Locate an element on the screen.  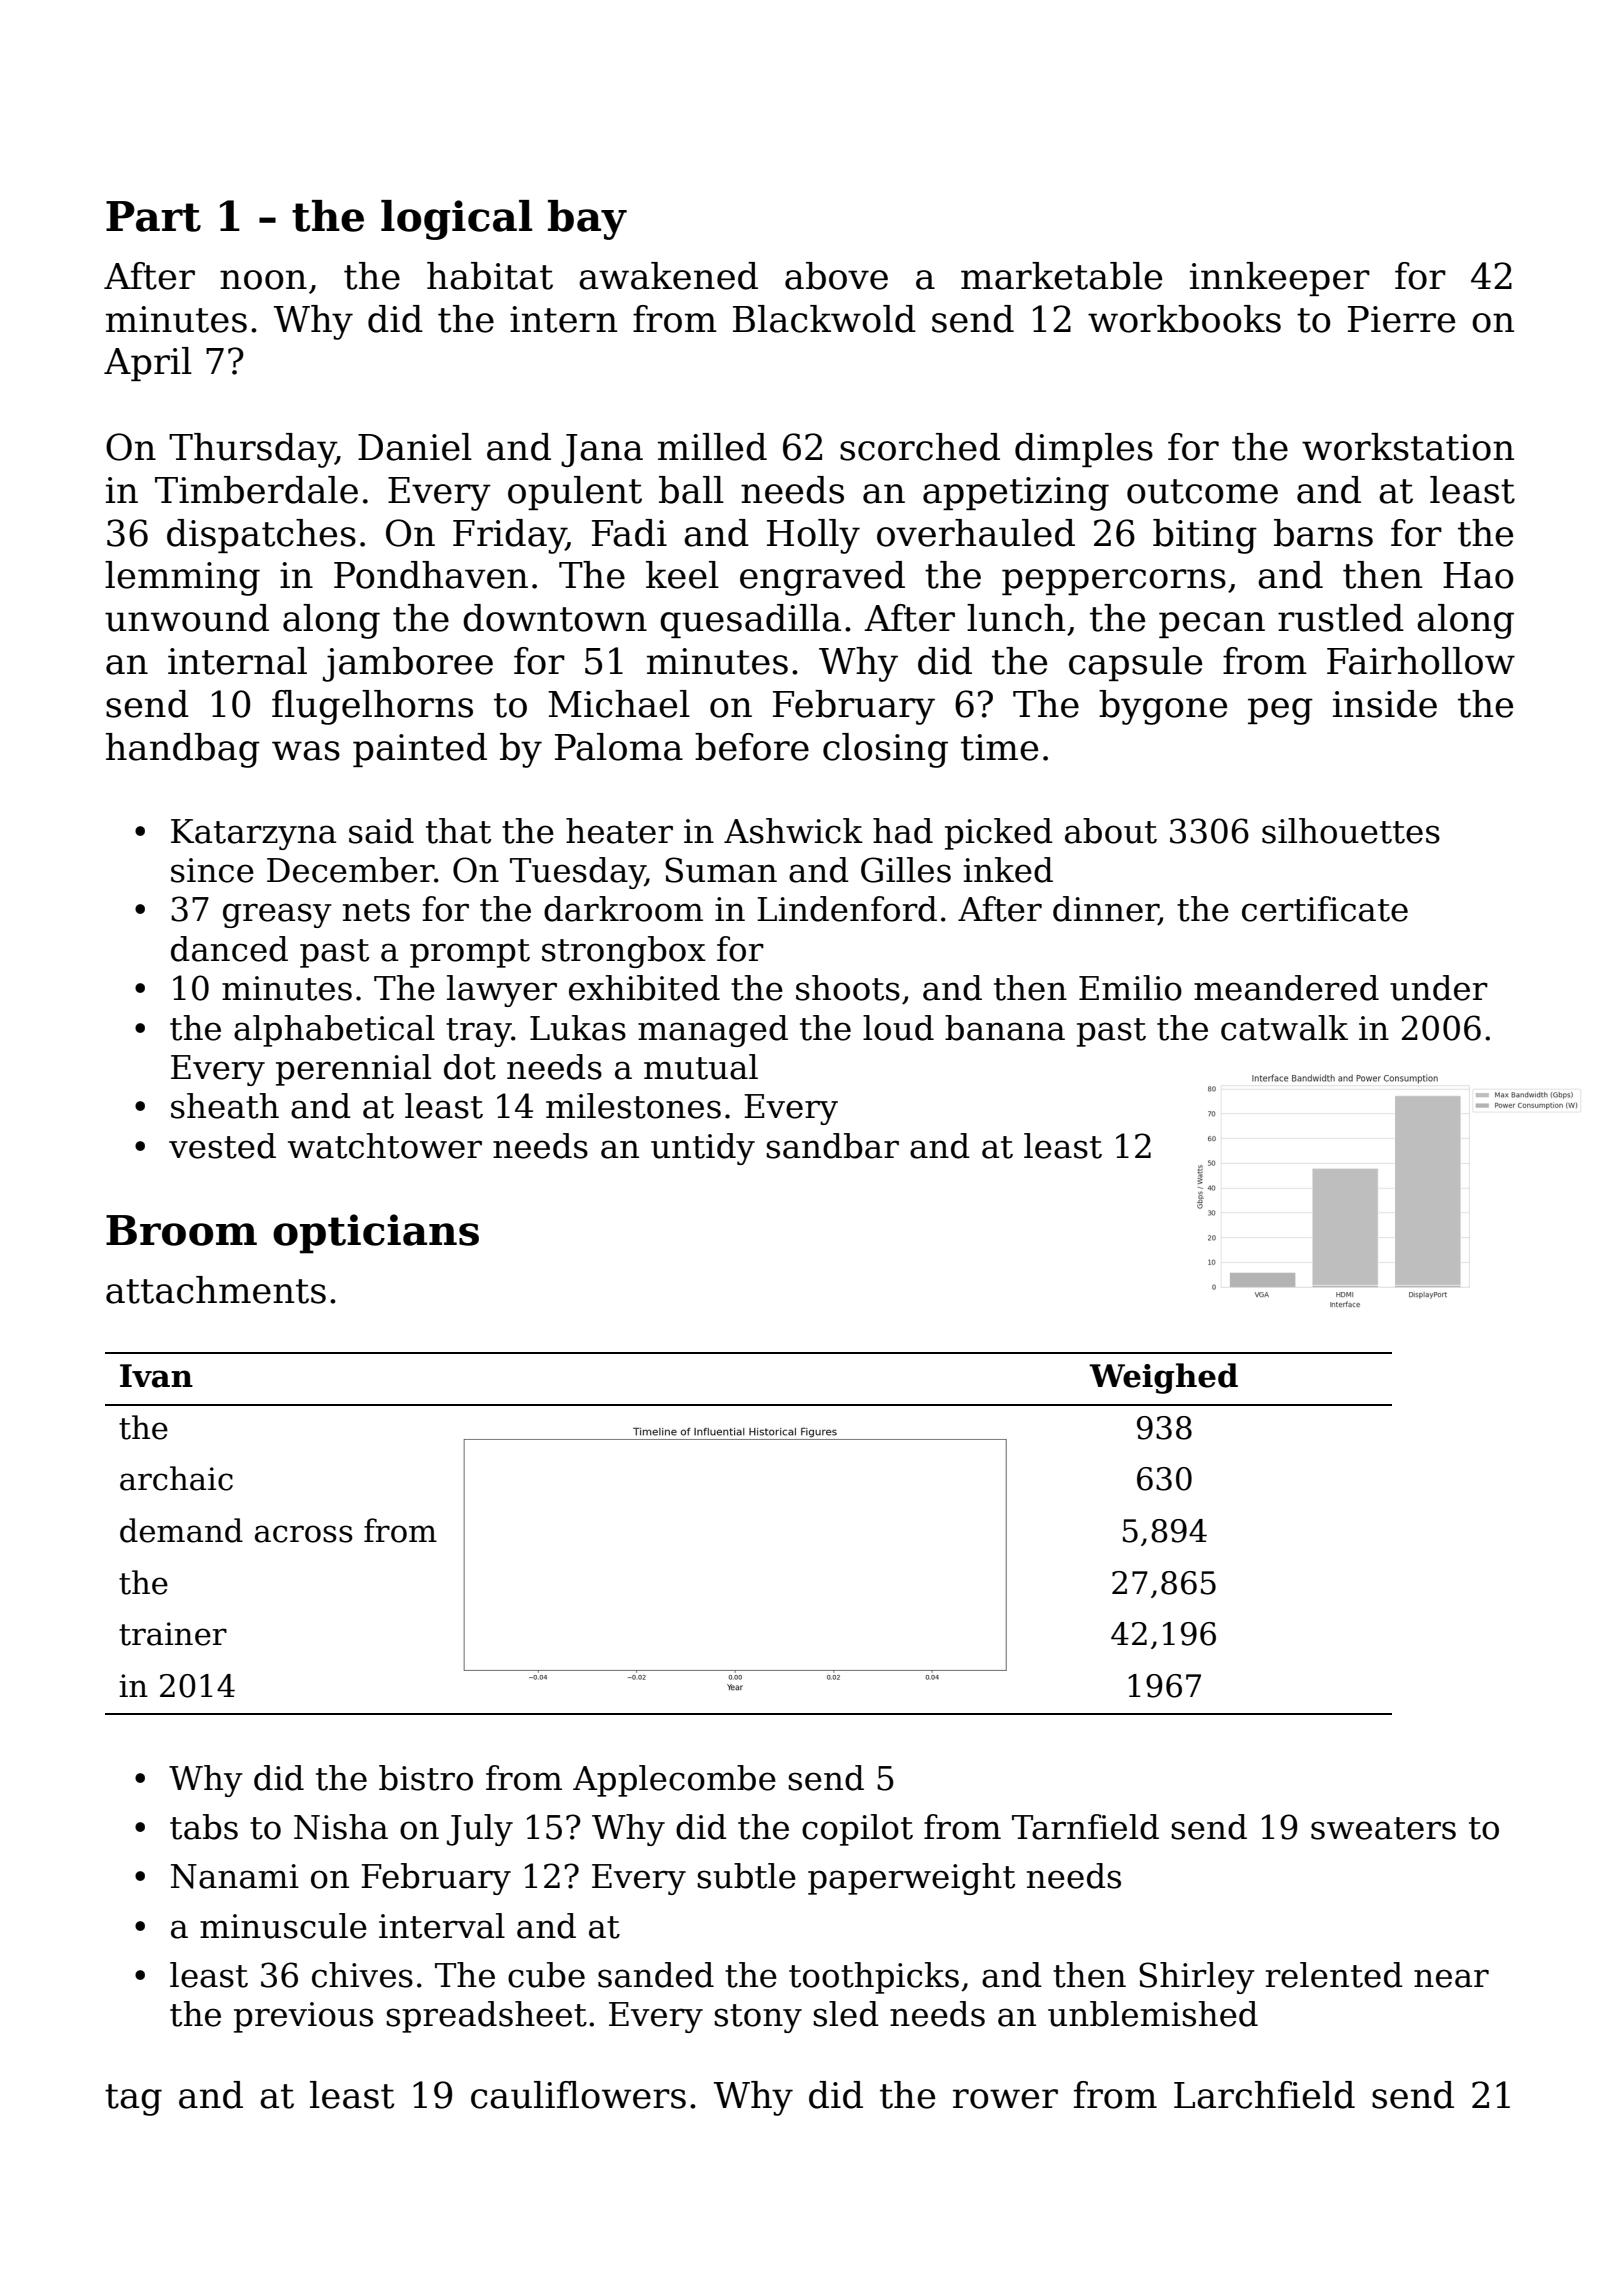
bay is located at coordinates (587, 220).
